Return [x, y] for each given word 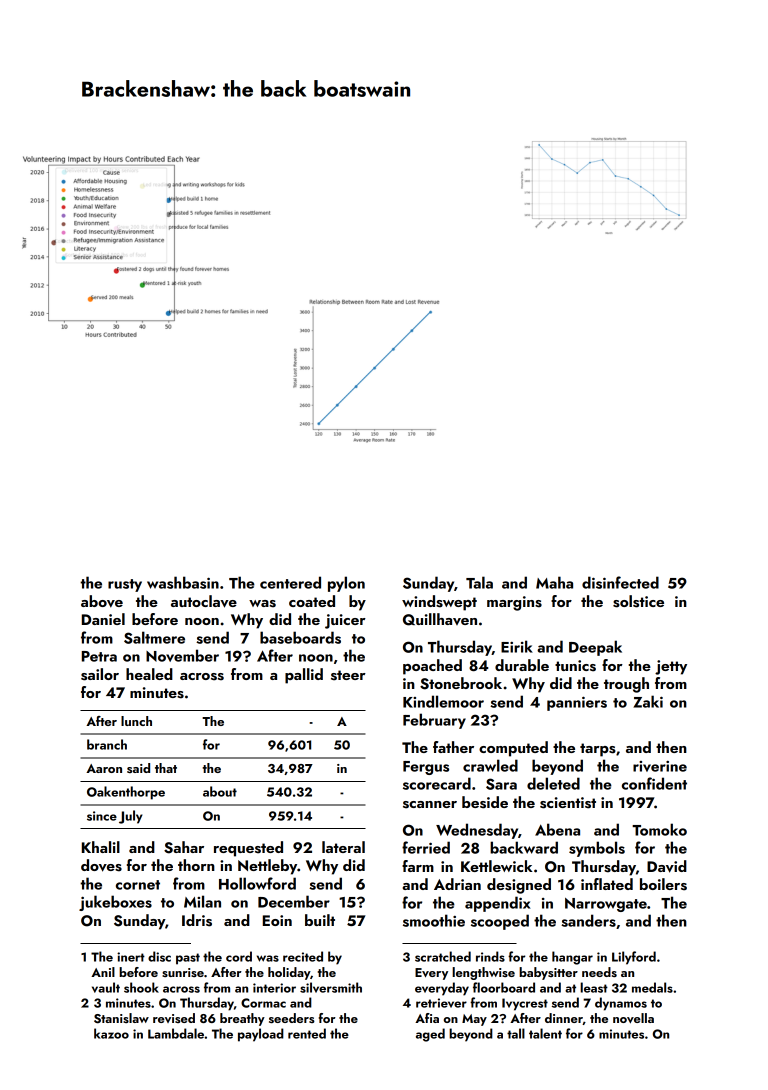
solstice [638, 601]
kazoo [111, 1033]
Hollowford [257, 883]
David [667, 866]
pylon [346, 584]
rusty [125, 585]
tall [516, 1033]
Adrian [457, 884]
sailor [100, 674]
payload [261, 1035]
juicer [345, 621]
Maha [554, 582]
